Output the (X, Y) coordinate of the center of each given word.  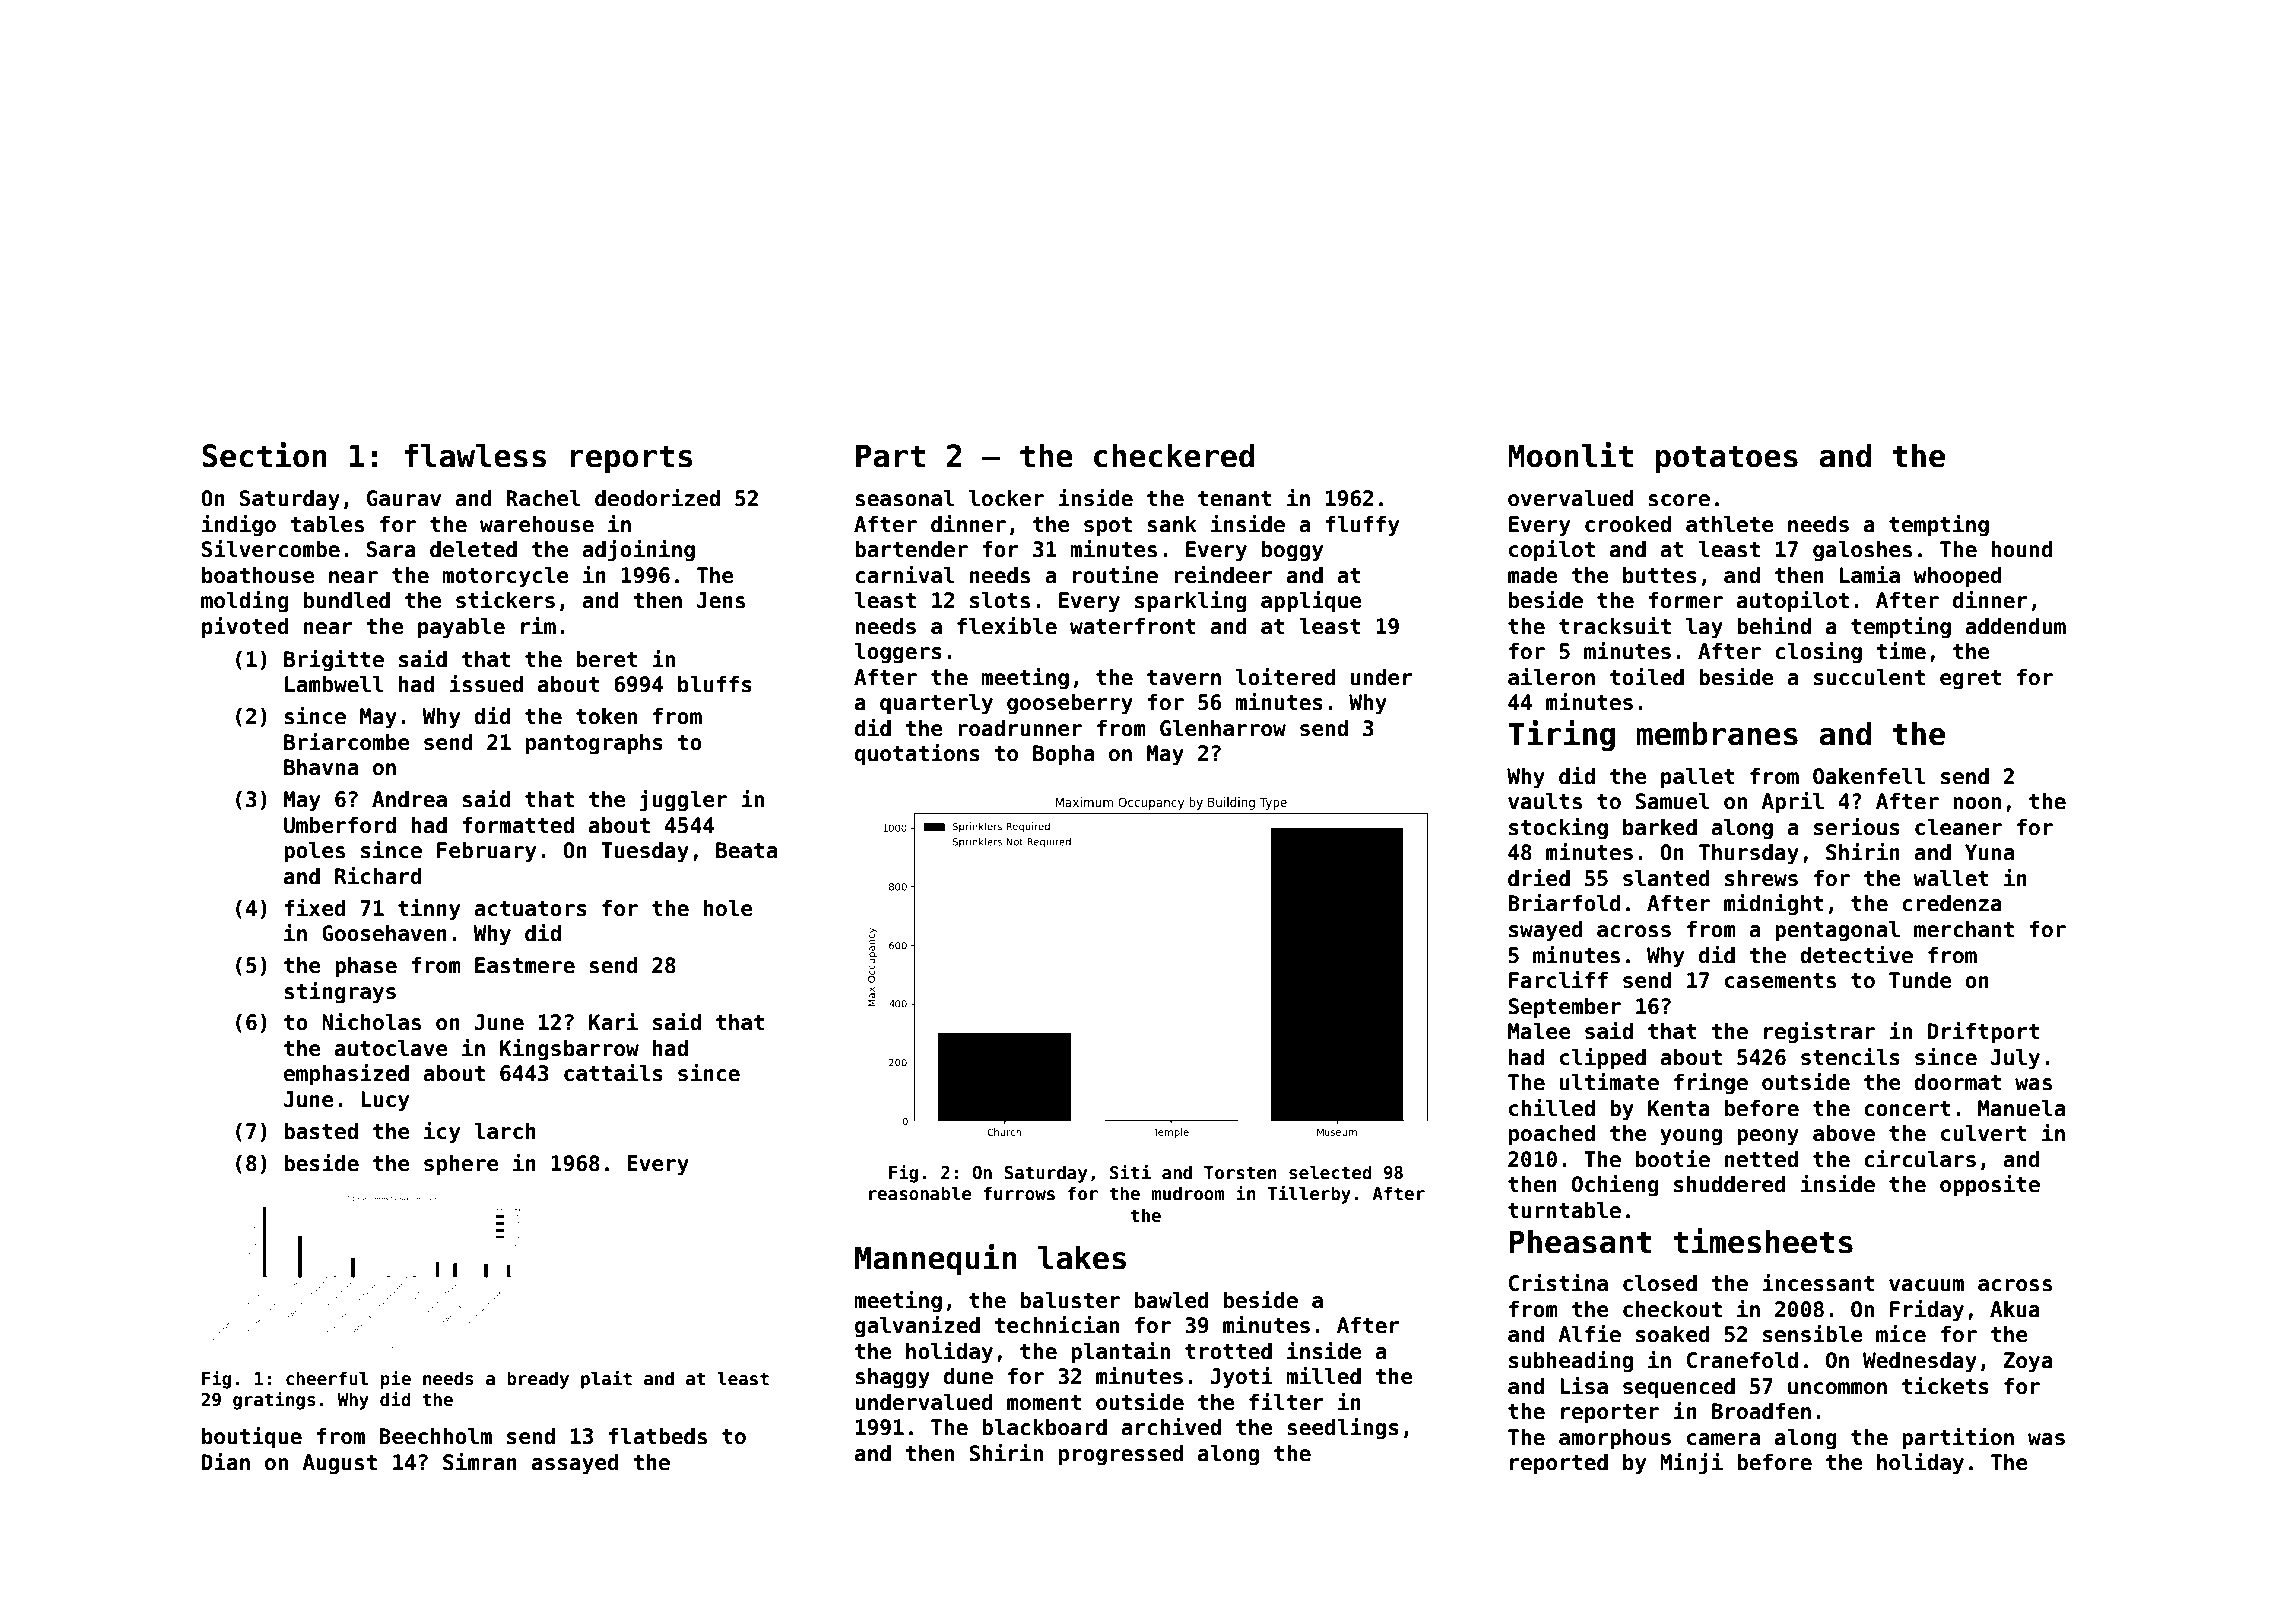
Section (264, 455)
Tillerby (1309, 1195)
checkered (1174, 455)
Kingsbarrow (569, 1050)
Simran (480, 1462)
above (1844, 1133)
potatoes (1727, 459)
